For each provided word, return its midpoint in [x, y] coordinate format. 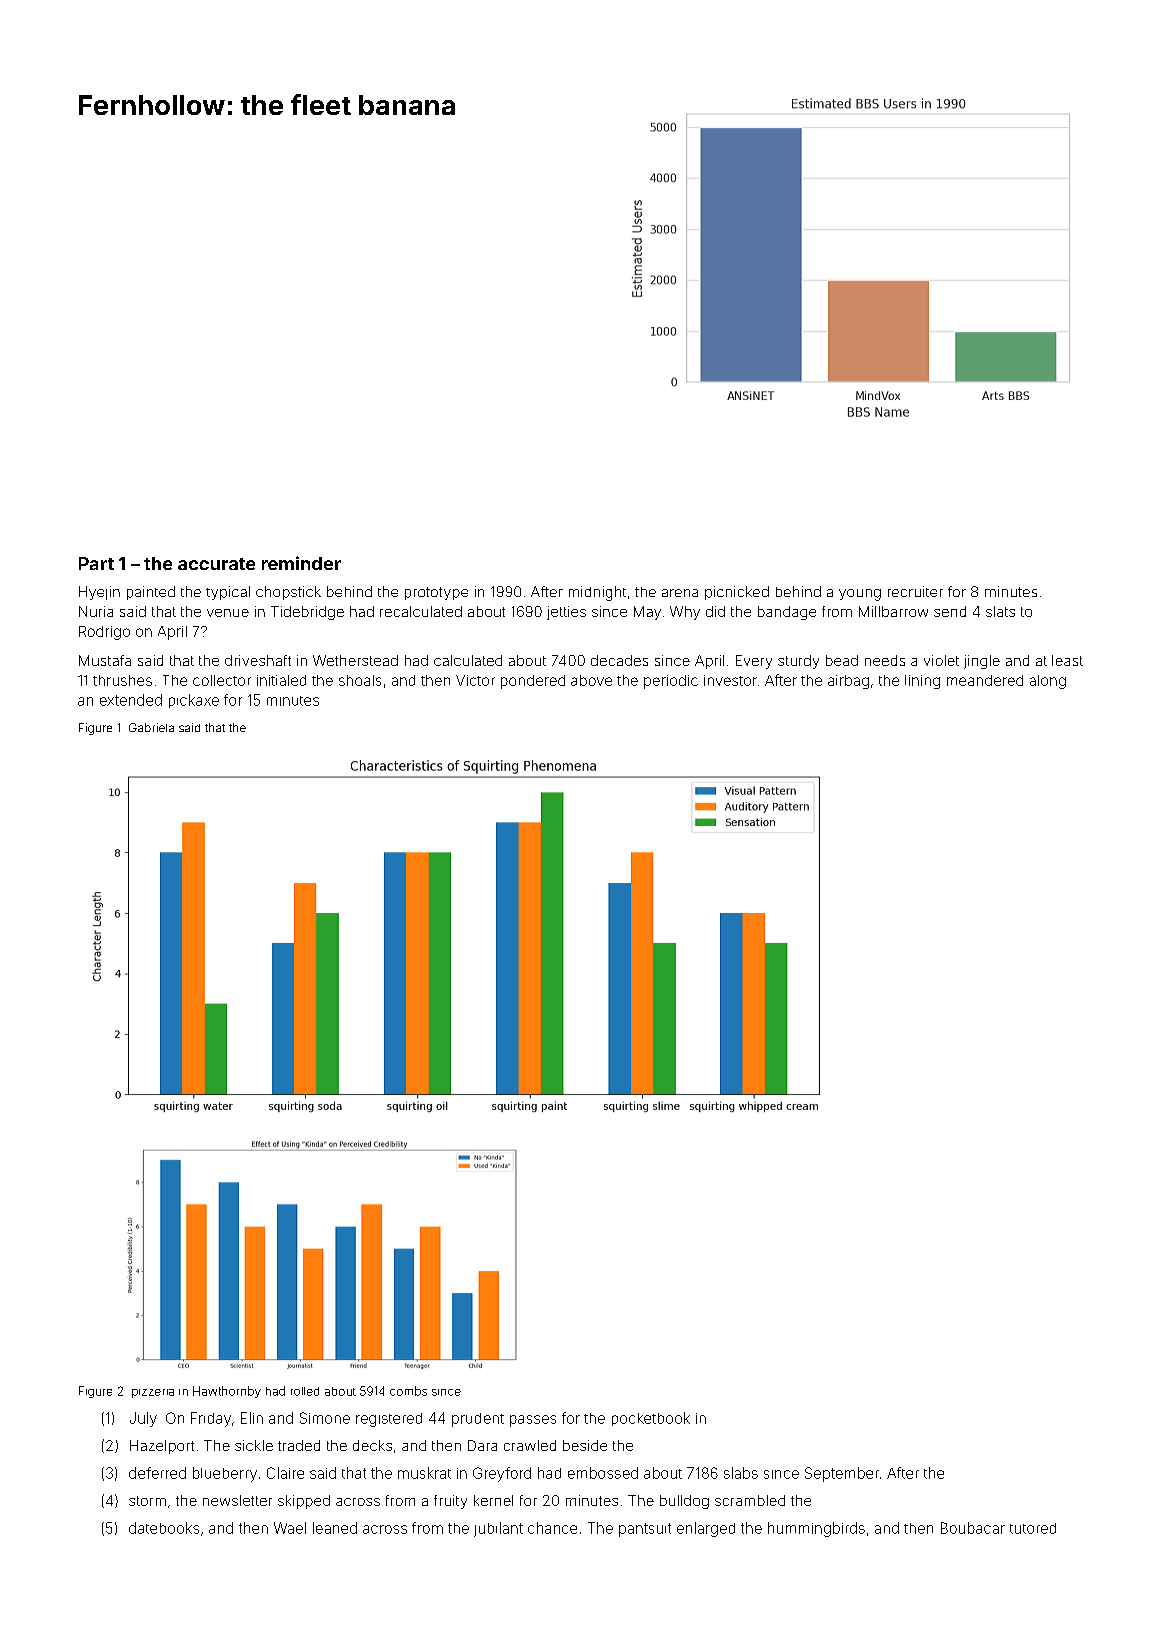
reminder [301, 563]
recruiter [915, 591]
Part [96, 563]
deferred [157, 1473]
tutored [1033, 1528]
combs [408, 1391]
